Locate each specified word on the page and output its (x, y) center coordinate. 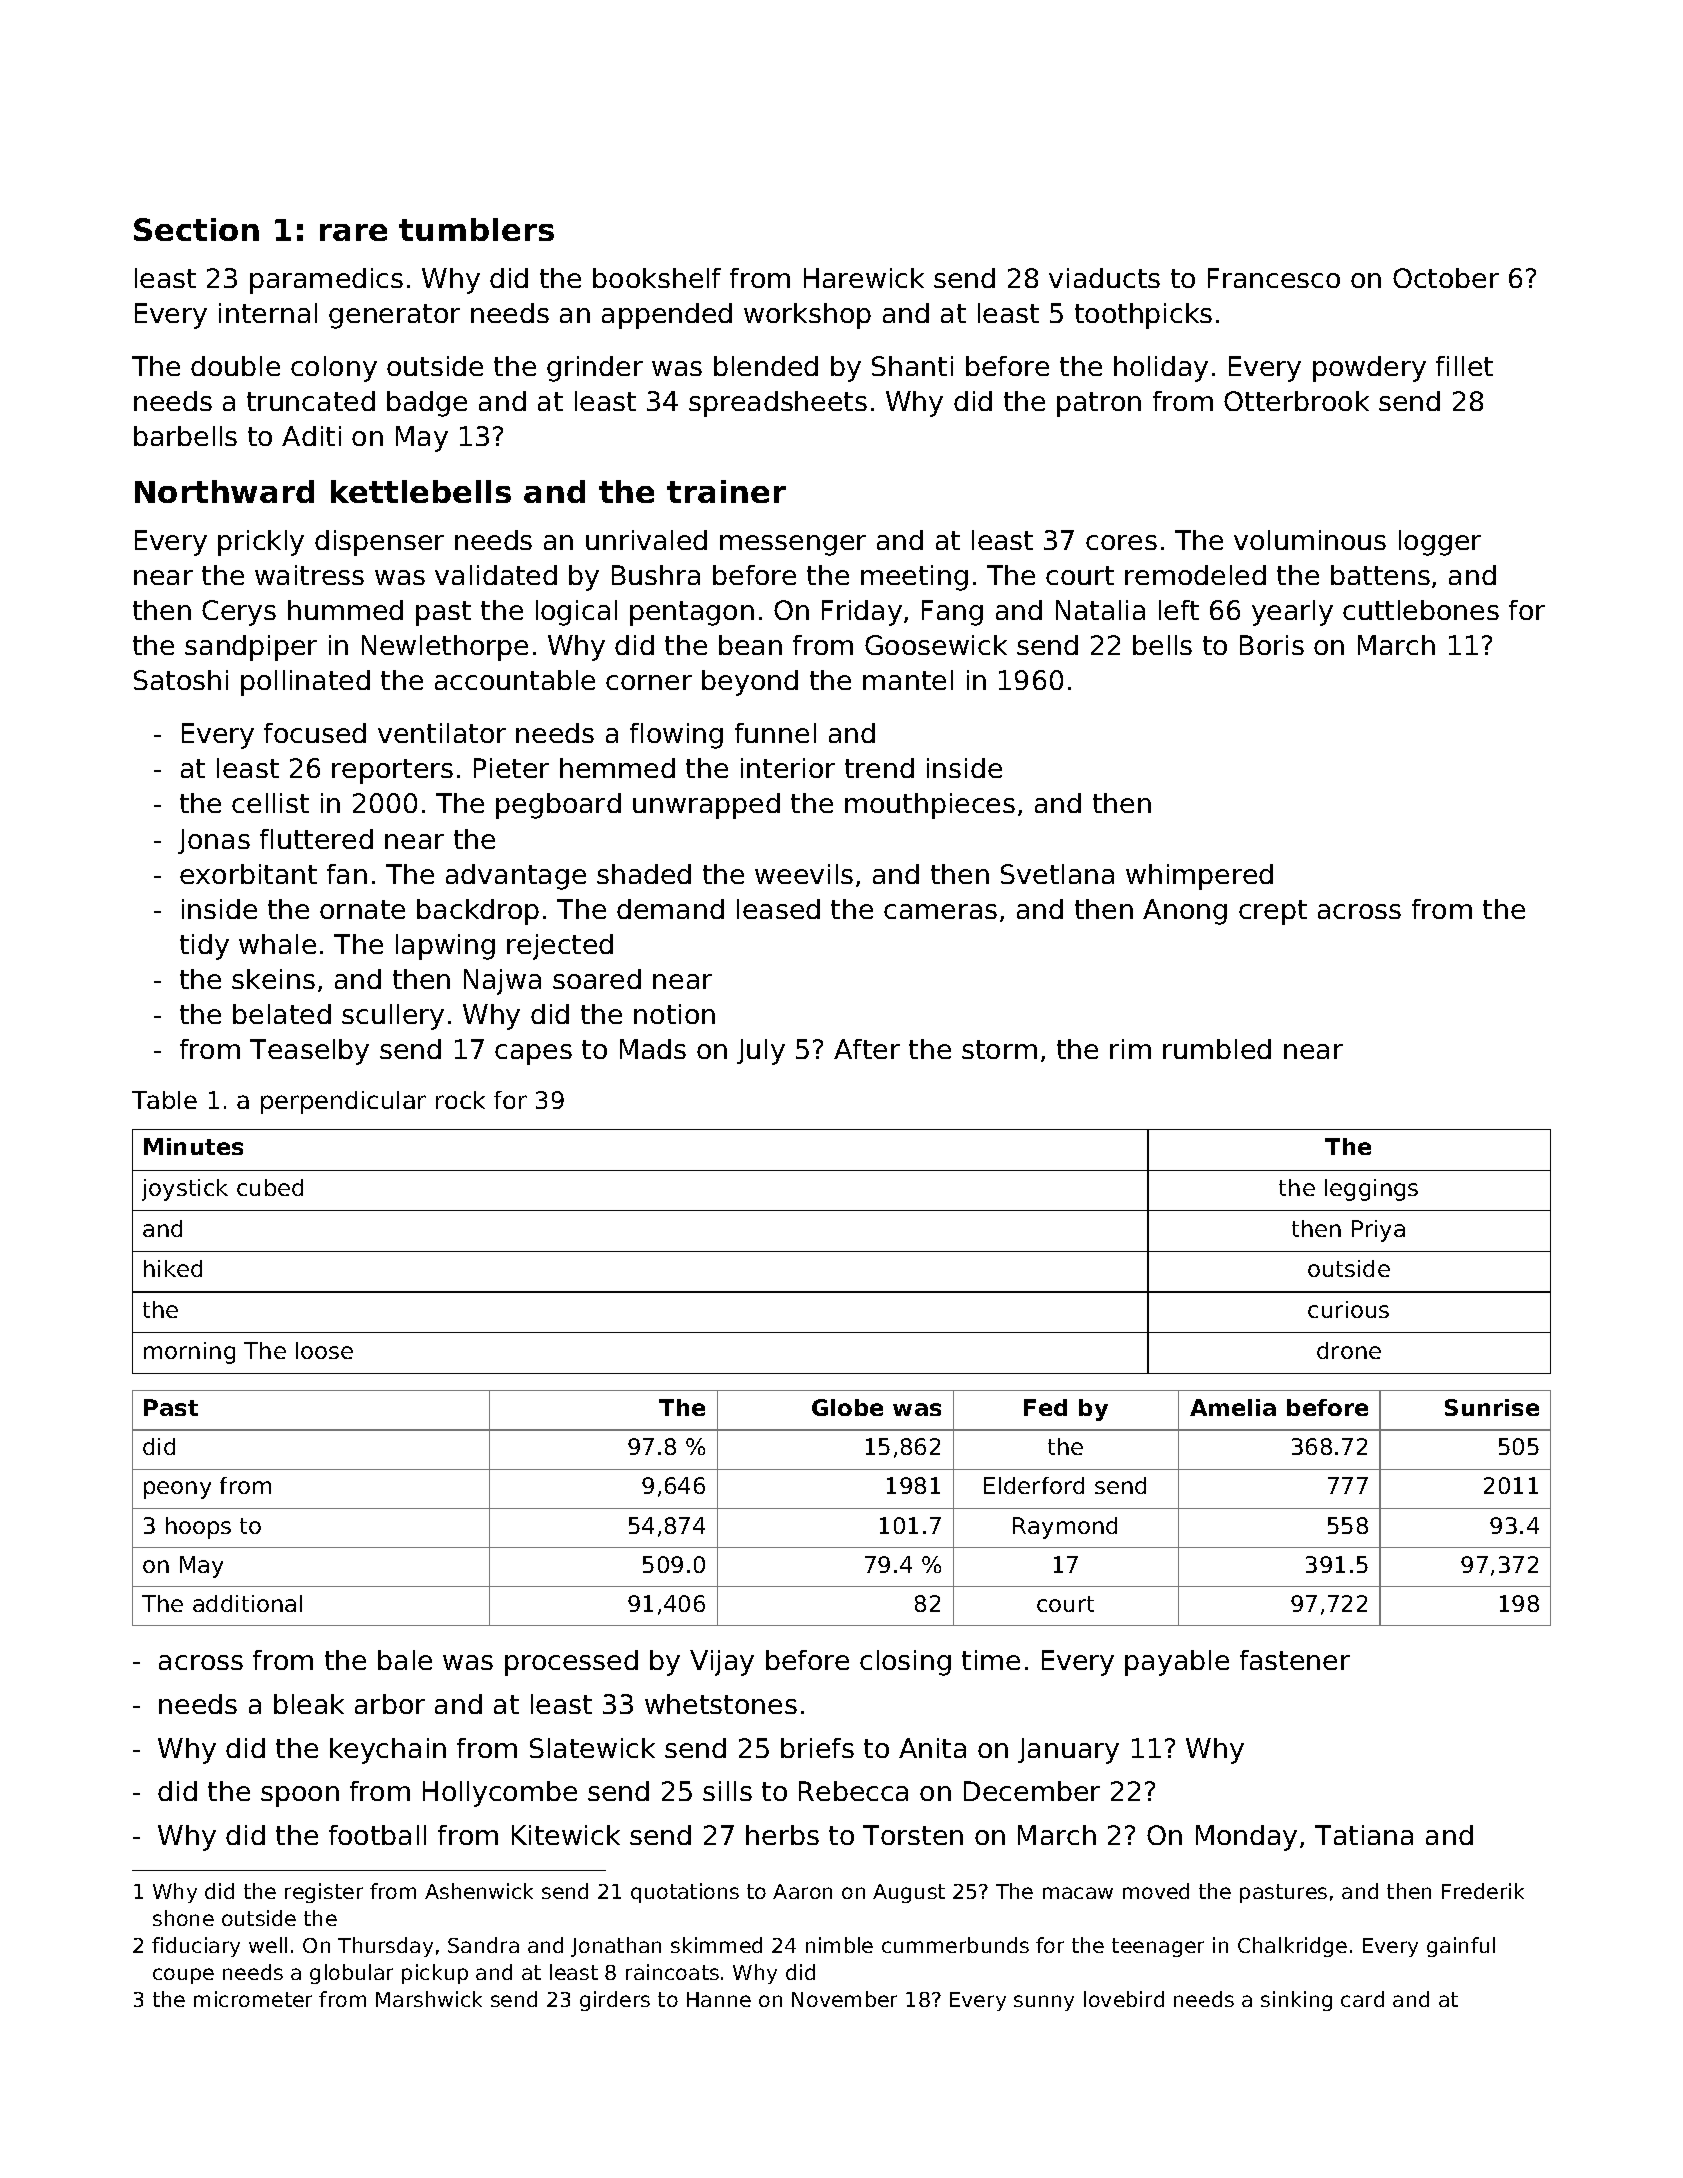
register (324, 1893)
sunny (1044, 2003)
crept (1273, 912)
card (1362, 1999)
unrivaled (646, 540)
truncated (311, 401)
